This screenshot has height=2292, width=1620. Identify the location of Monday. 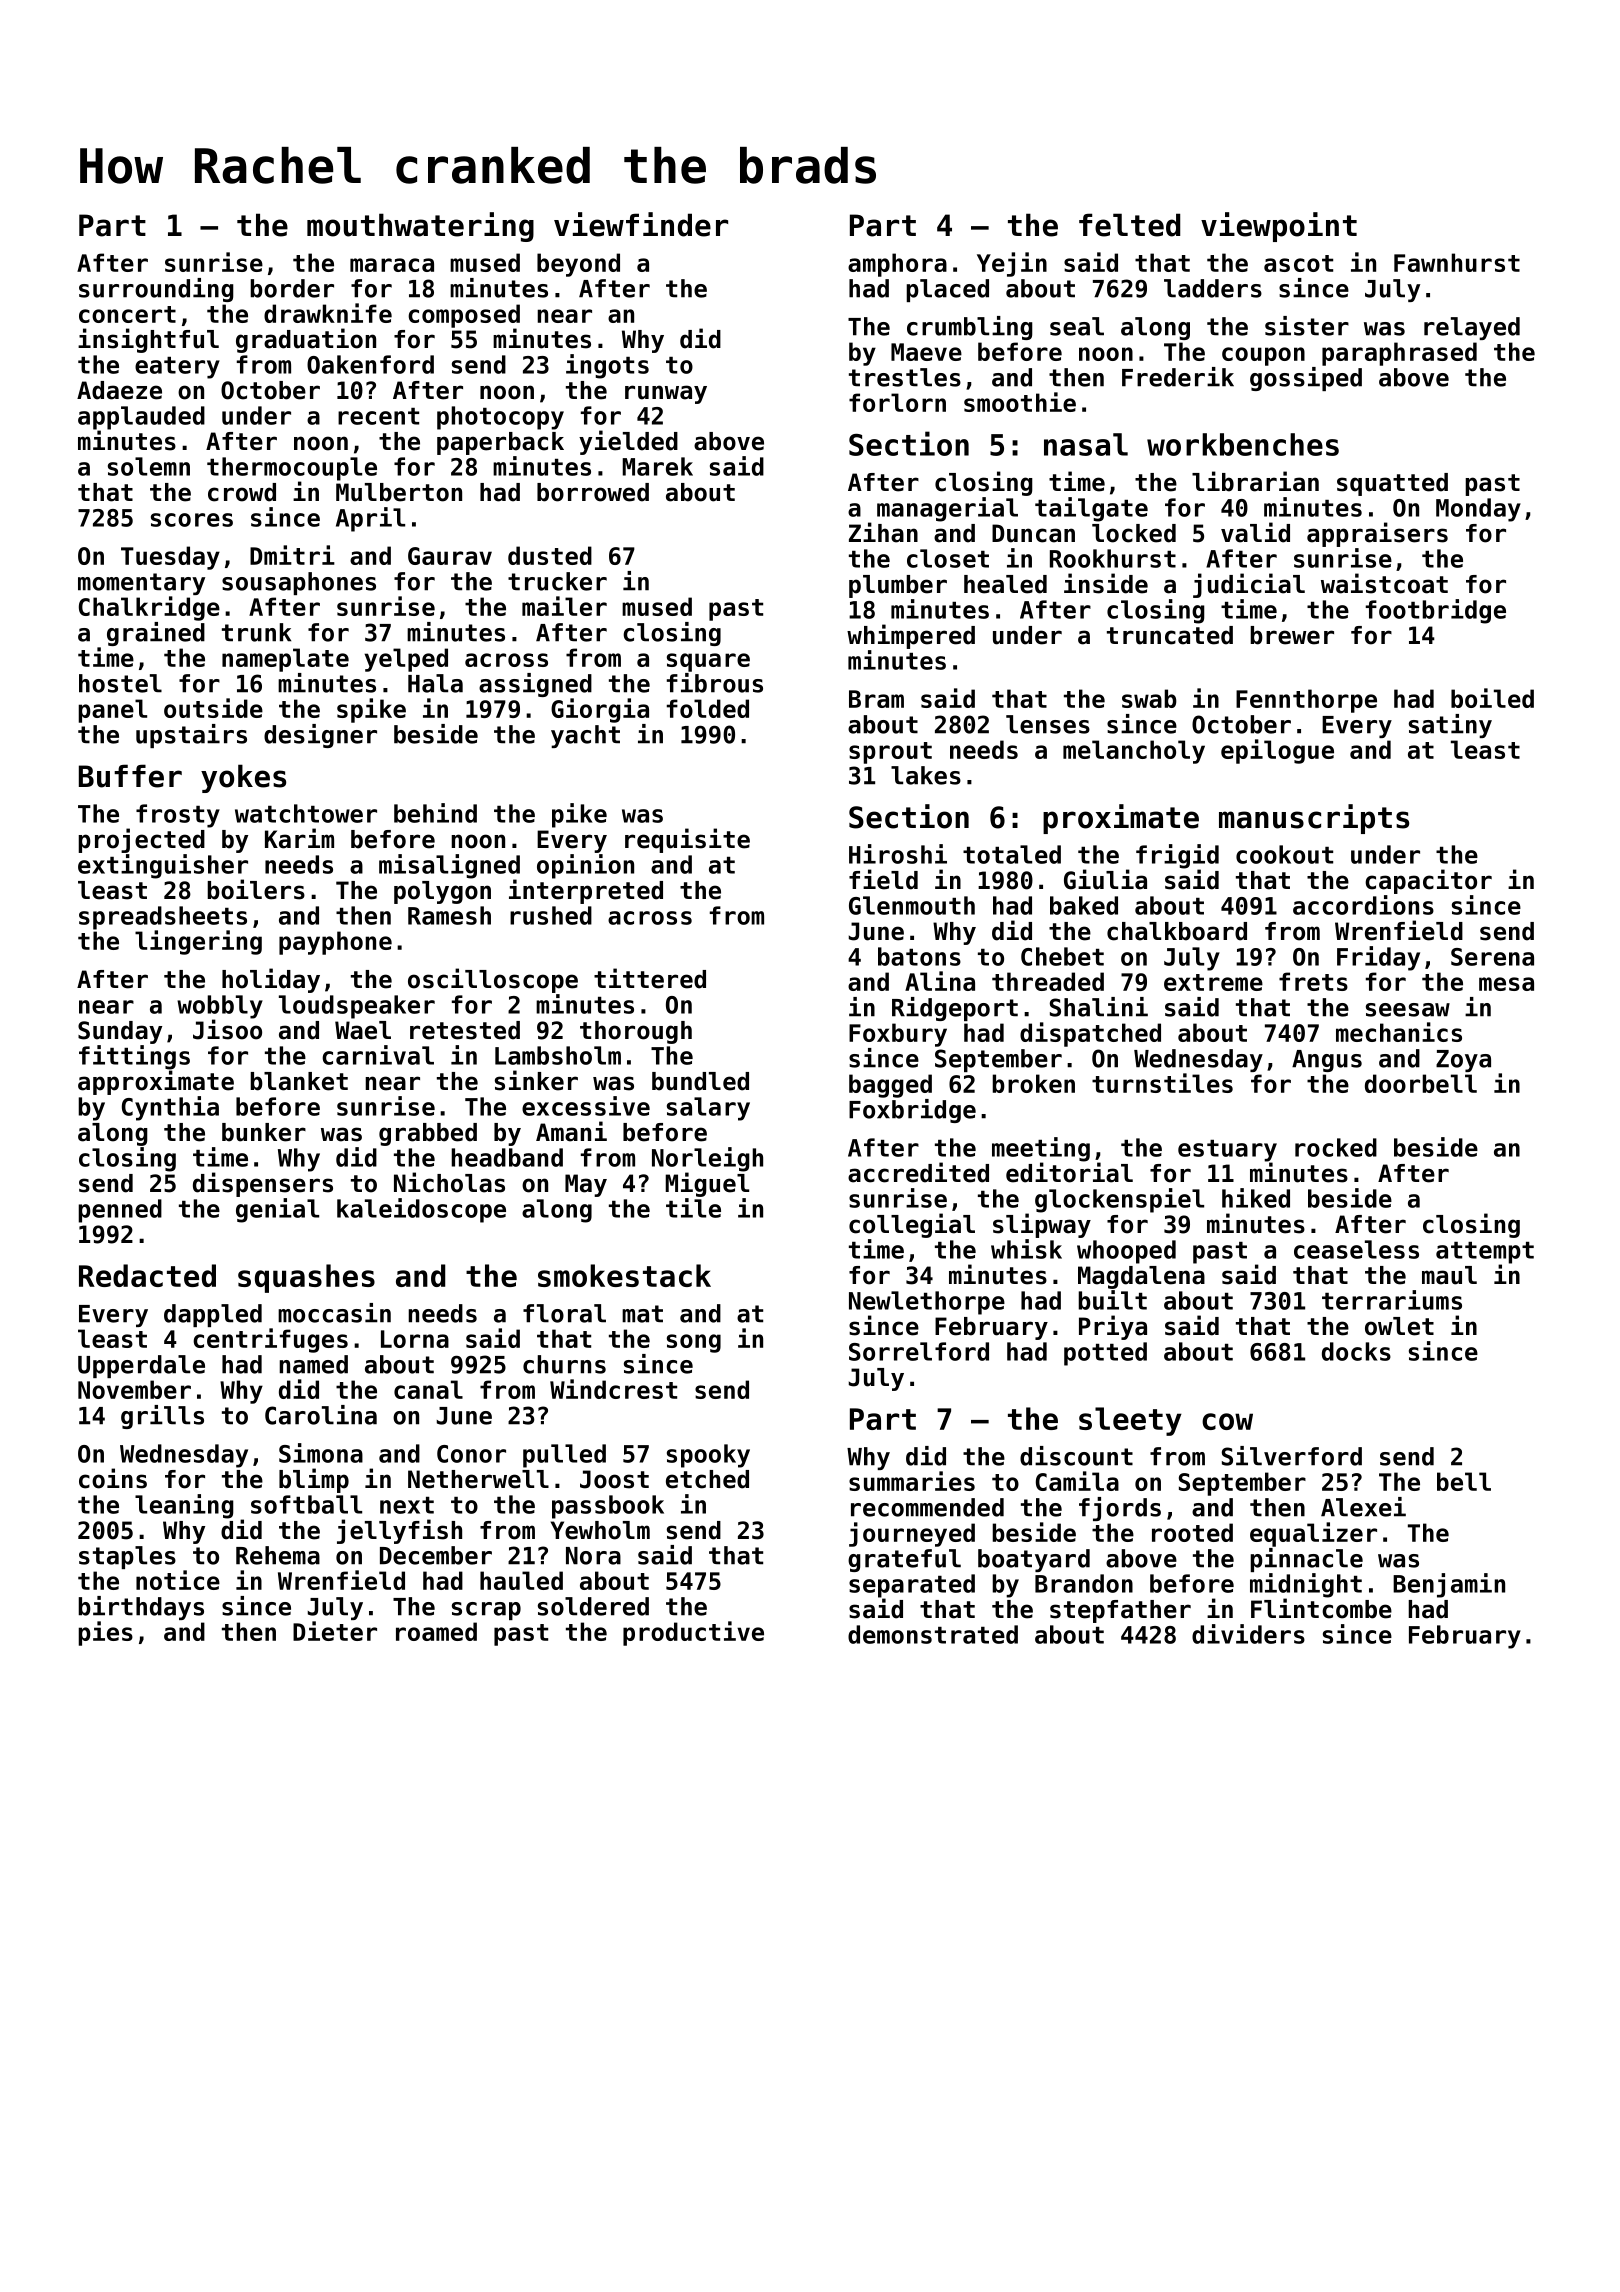
(1478, 510).
